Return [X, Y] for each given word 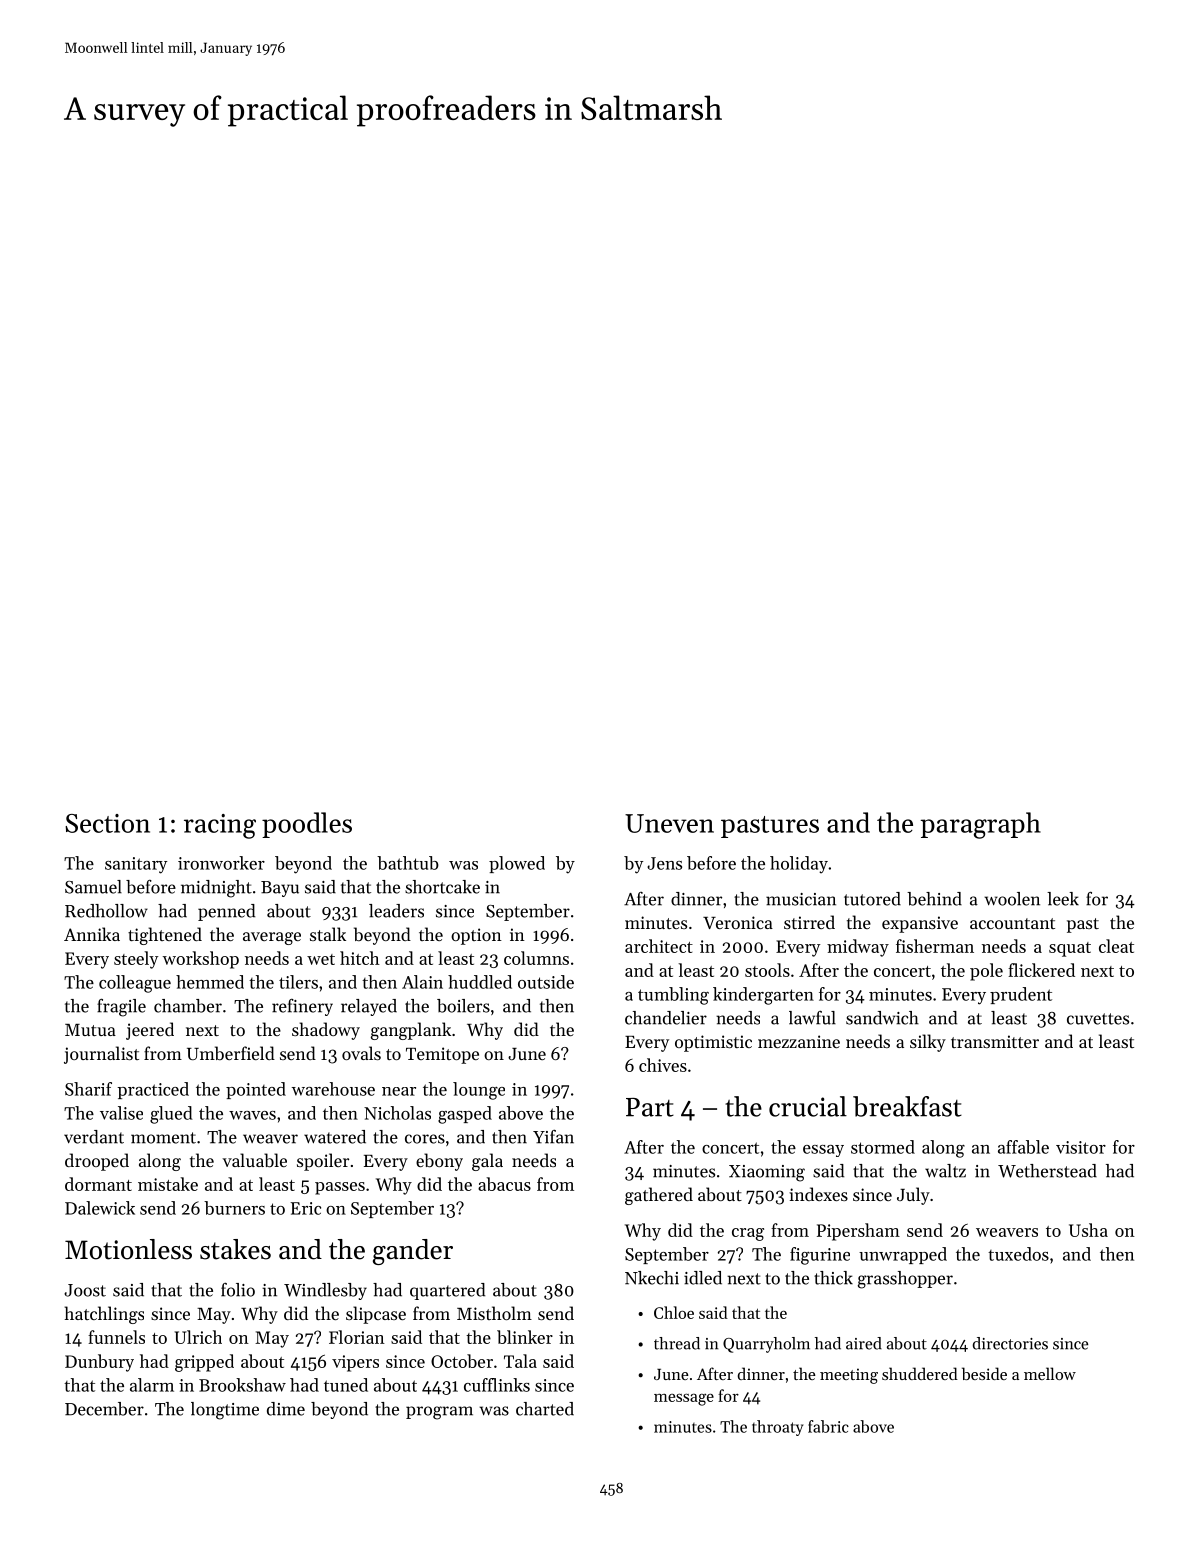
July [913, 1196]
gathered [659, 1196]
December [104, 1409]
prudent [1021, 995]
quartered [447, 1291]
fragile [121, 1008]
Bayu [280, 889]
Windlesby [325, 1291]
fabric [828, 1426]
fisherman [935, 946]
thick [833, 1278]
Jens [664, 863]
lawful [812, 1018]
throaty [777, 1428]
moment [163, 1138]
